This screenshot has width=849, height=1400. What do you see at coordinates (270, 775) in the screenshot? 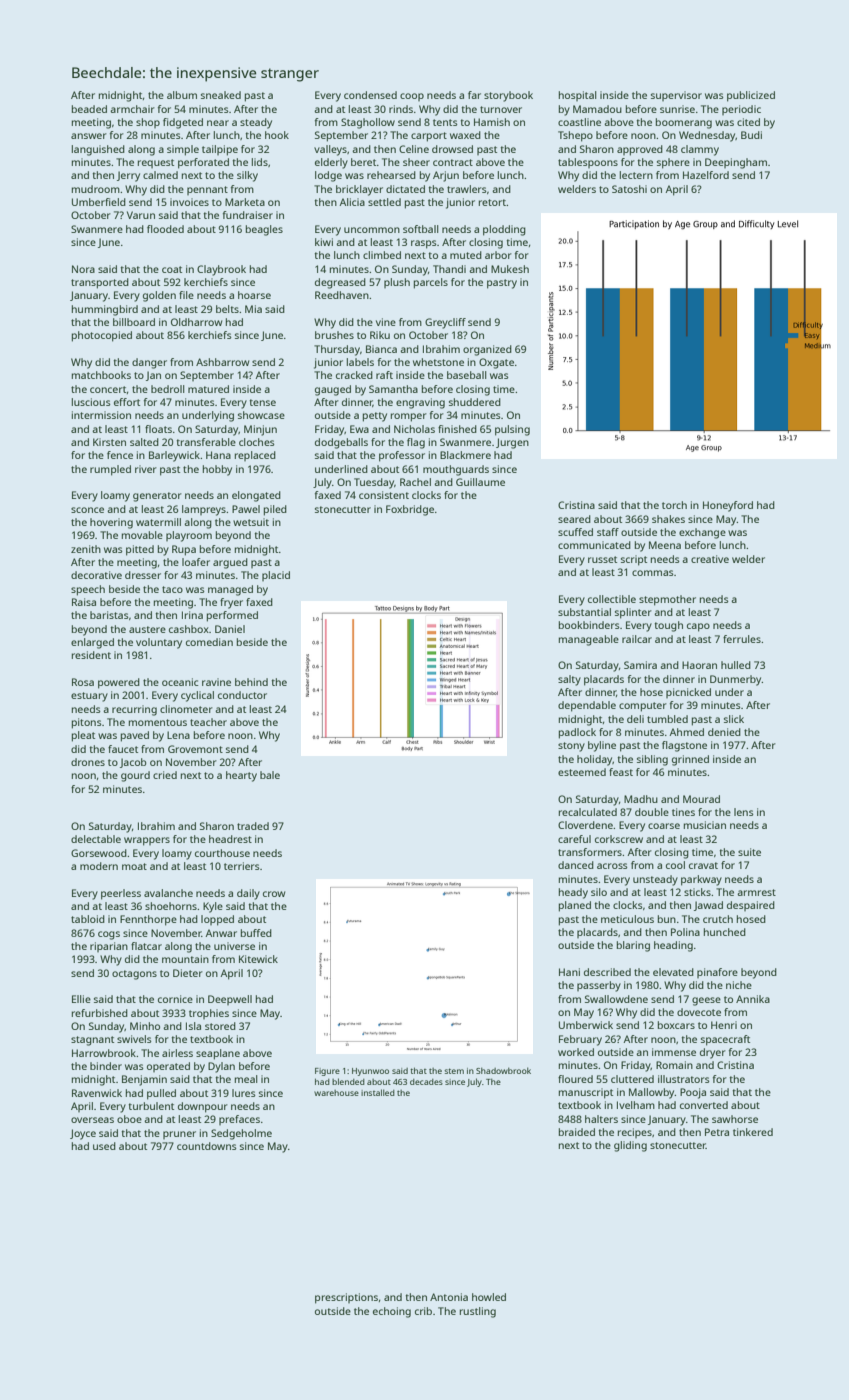
I see `bale` at bounding box center [270, 775].
